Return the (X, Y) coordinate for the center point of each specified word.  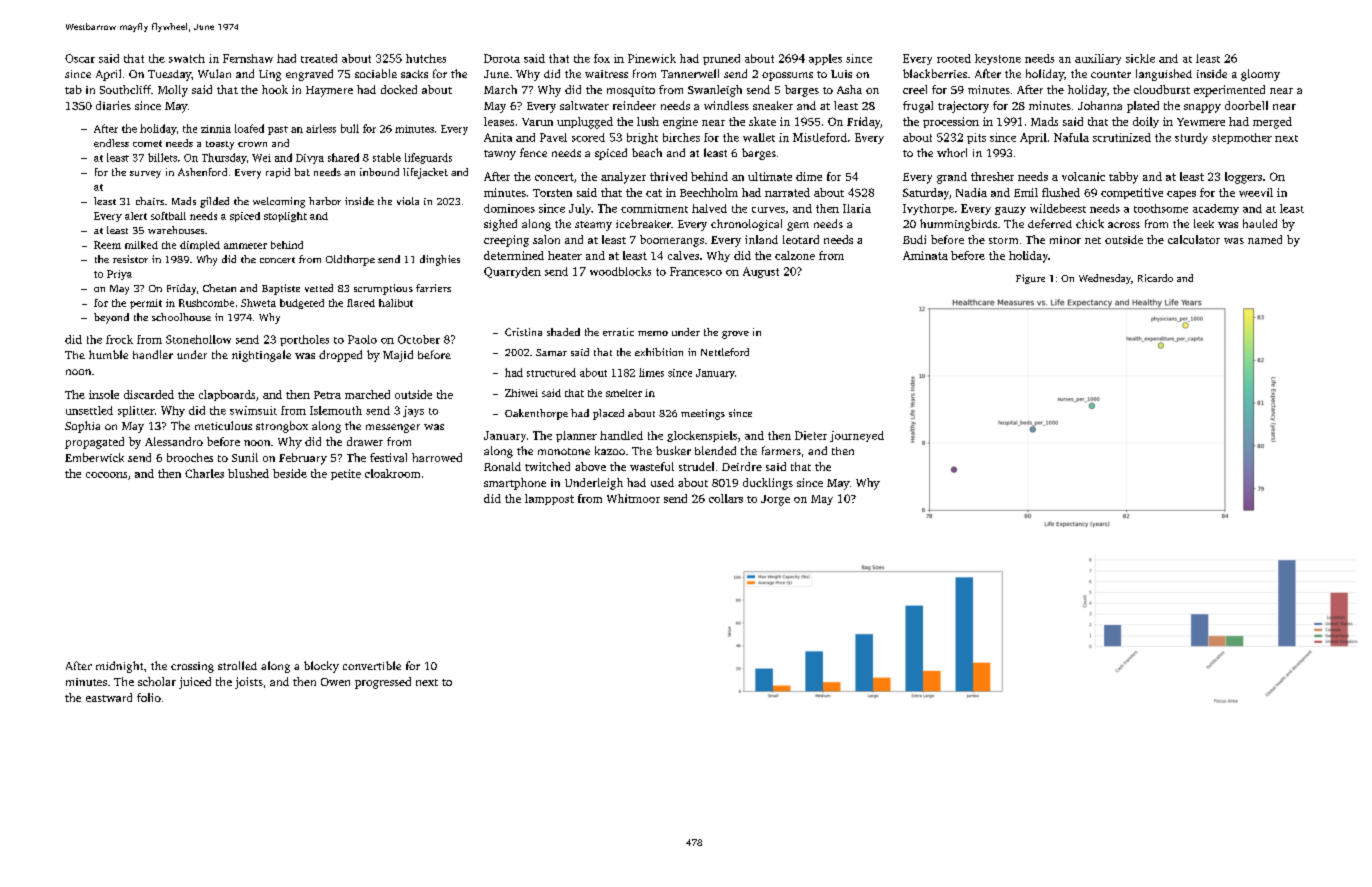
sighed (500, 225)
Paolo (362, 339)
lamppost (549, 499)
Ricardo (1155, 278)
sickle (1140, 58)
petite (346, 474)
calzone (795, 255)
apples (825, 59)
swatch (187, 58)
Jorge (775, 500)
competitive (1132, 193)
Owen (335, 682)
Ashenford (202, 172)
